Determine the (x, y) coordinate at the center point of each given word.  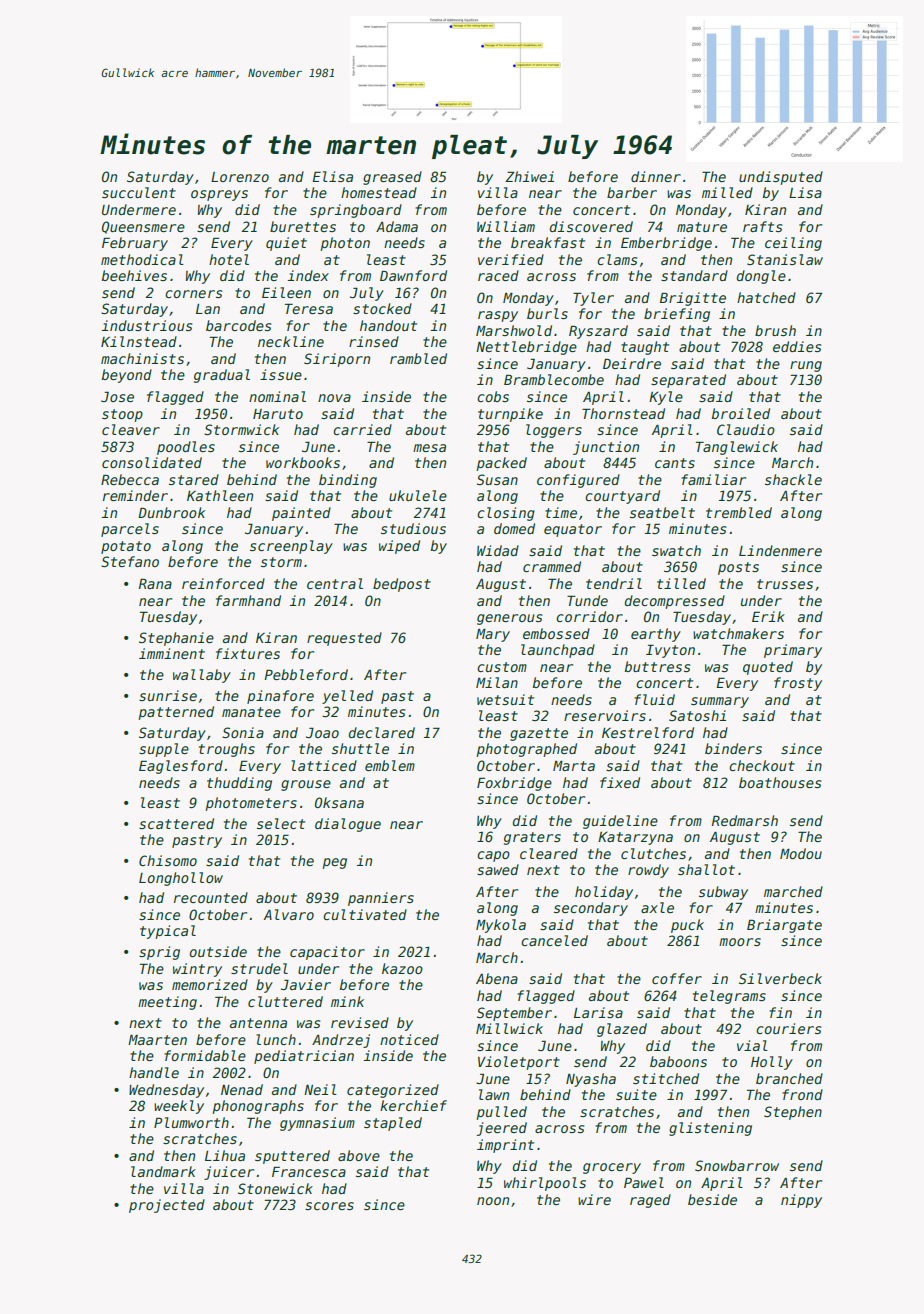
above (359, 1155)
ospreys (219, 195)
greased (392, 178)
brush (775, 330)
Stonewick (275, 1188)
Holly (772, 1063)
